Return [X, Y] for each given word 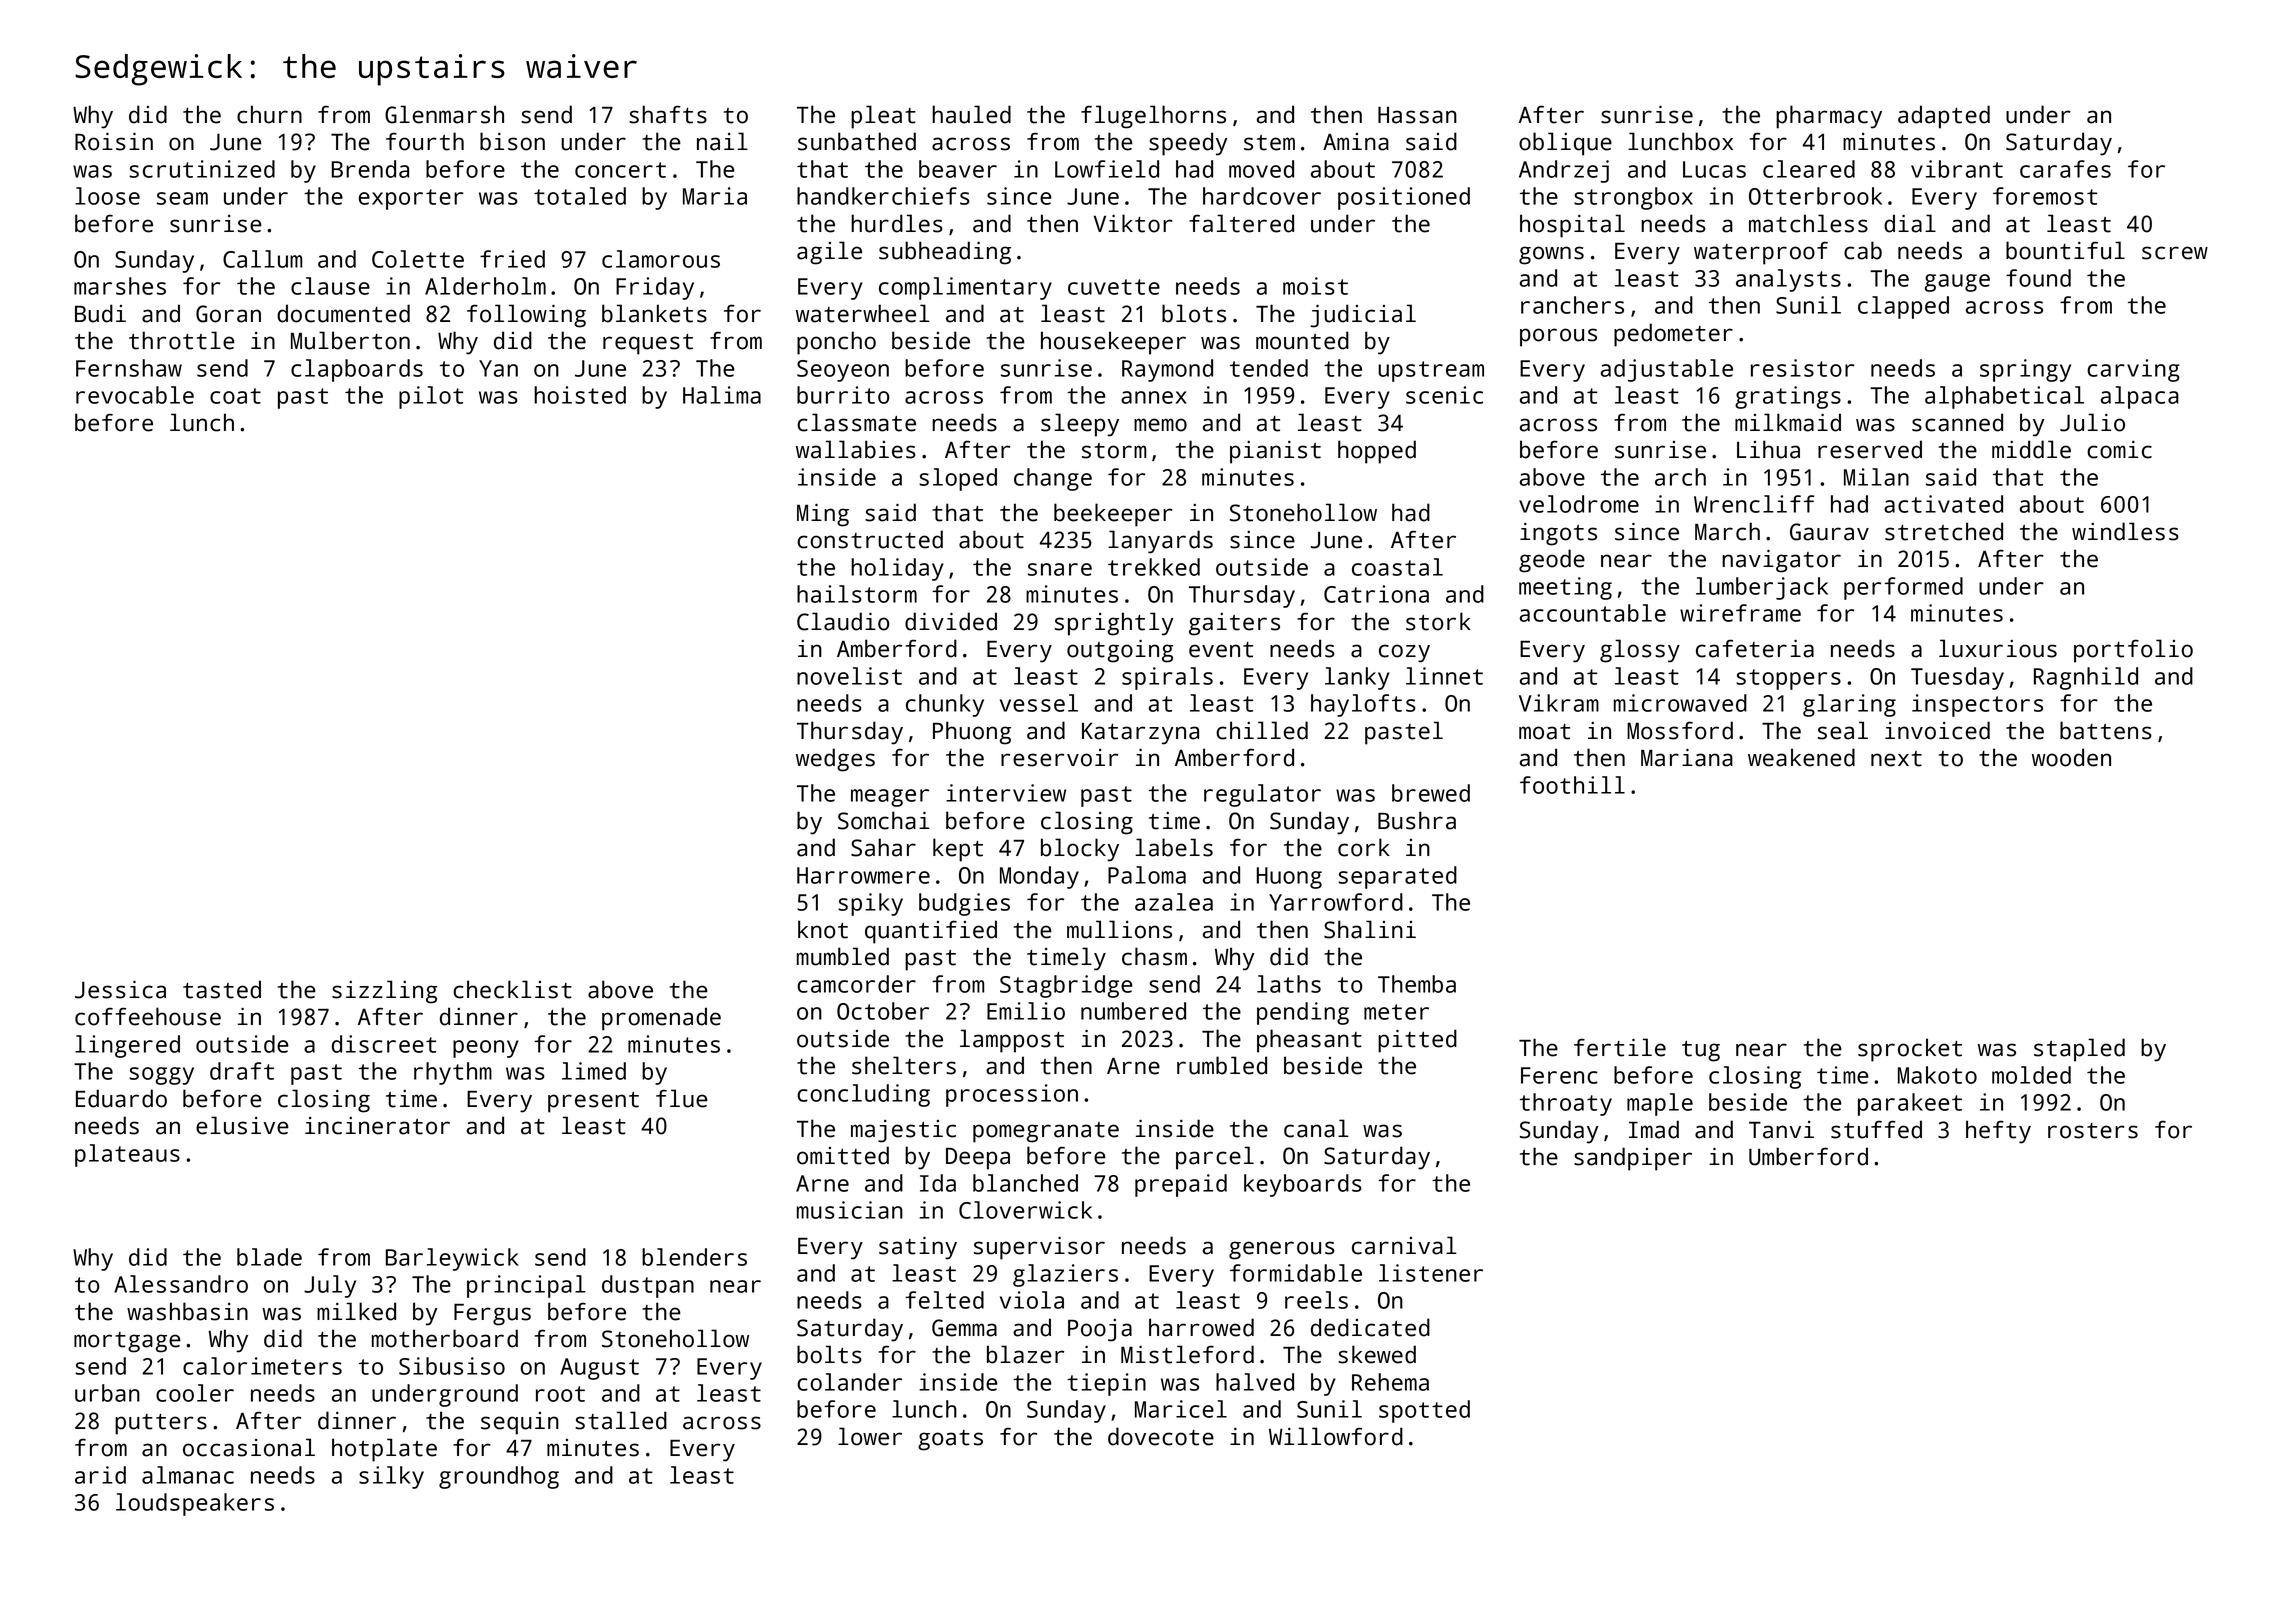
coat [235, 396]
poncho [836, 343]
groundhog [499, 1477]
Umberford [1808, 1156]
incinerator [377, 1126]
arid [100, 1475]
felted [944, 1300]
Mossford [1680, 730]
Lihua [1768, 449]
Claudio [843, 621]
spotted [1424, 1411]
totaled [580, 196]
